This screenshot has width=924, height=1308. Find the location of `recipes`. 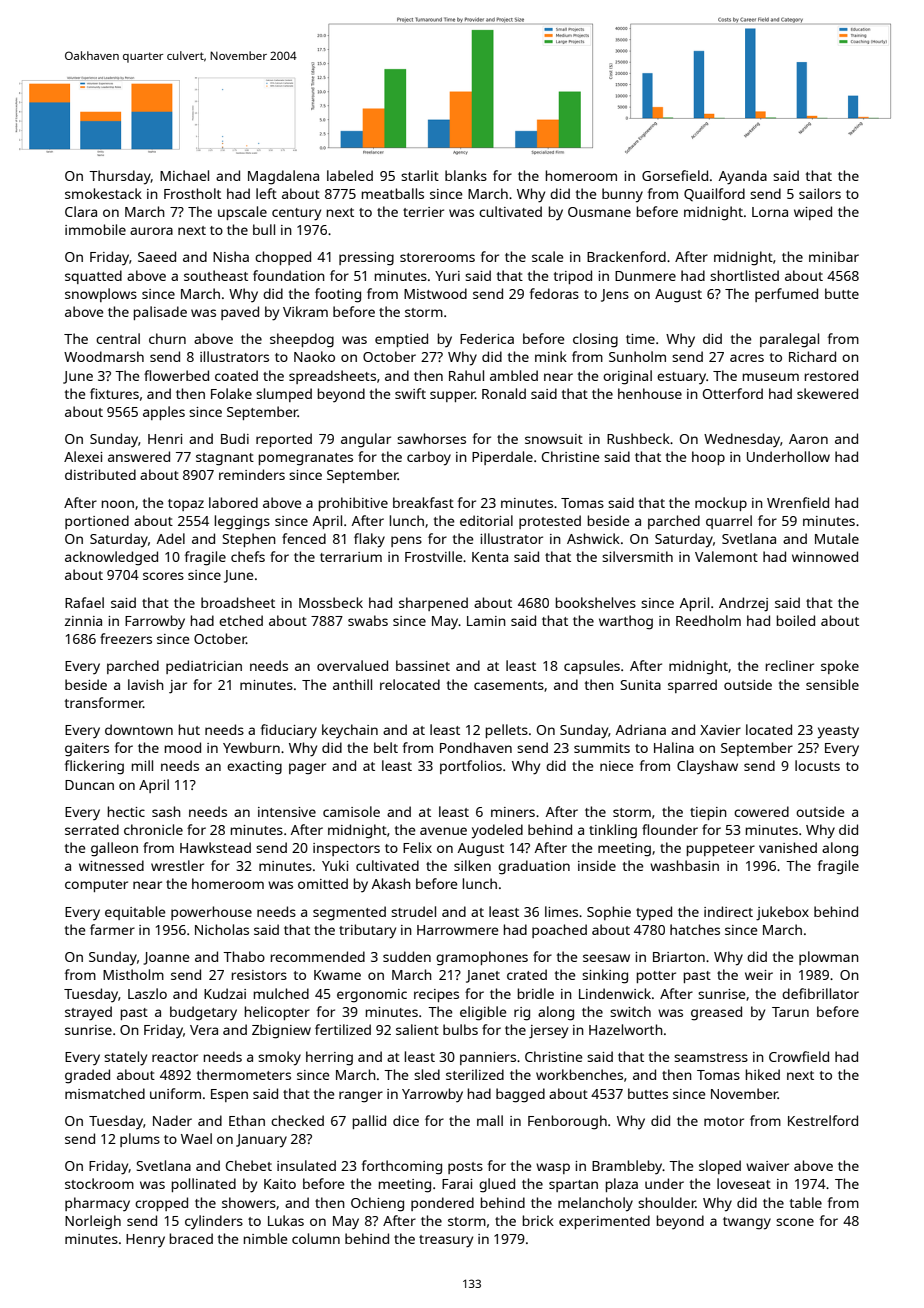

recipes is located at coordinates (436, 995).
